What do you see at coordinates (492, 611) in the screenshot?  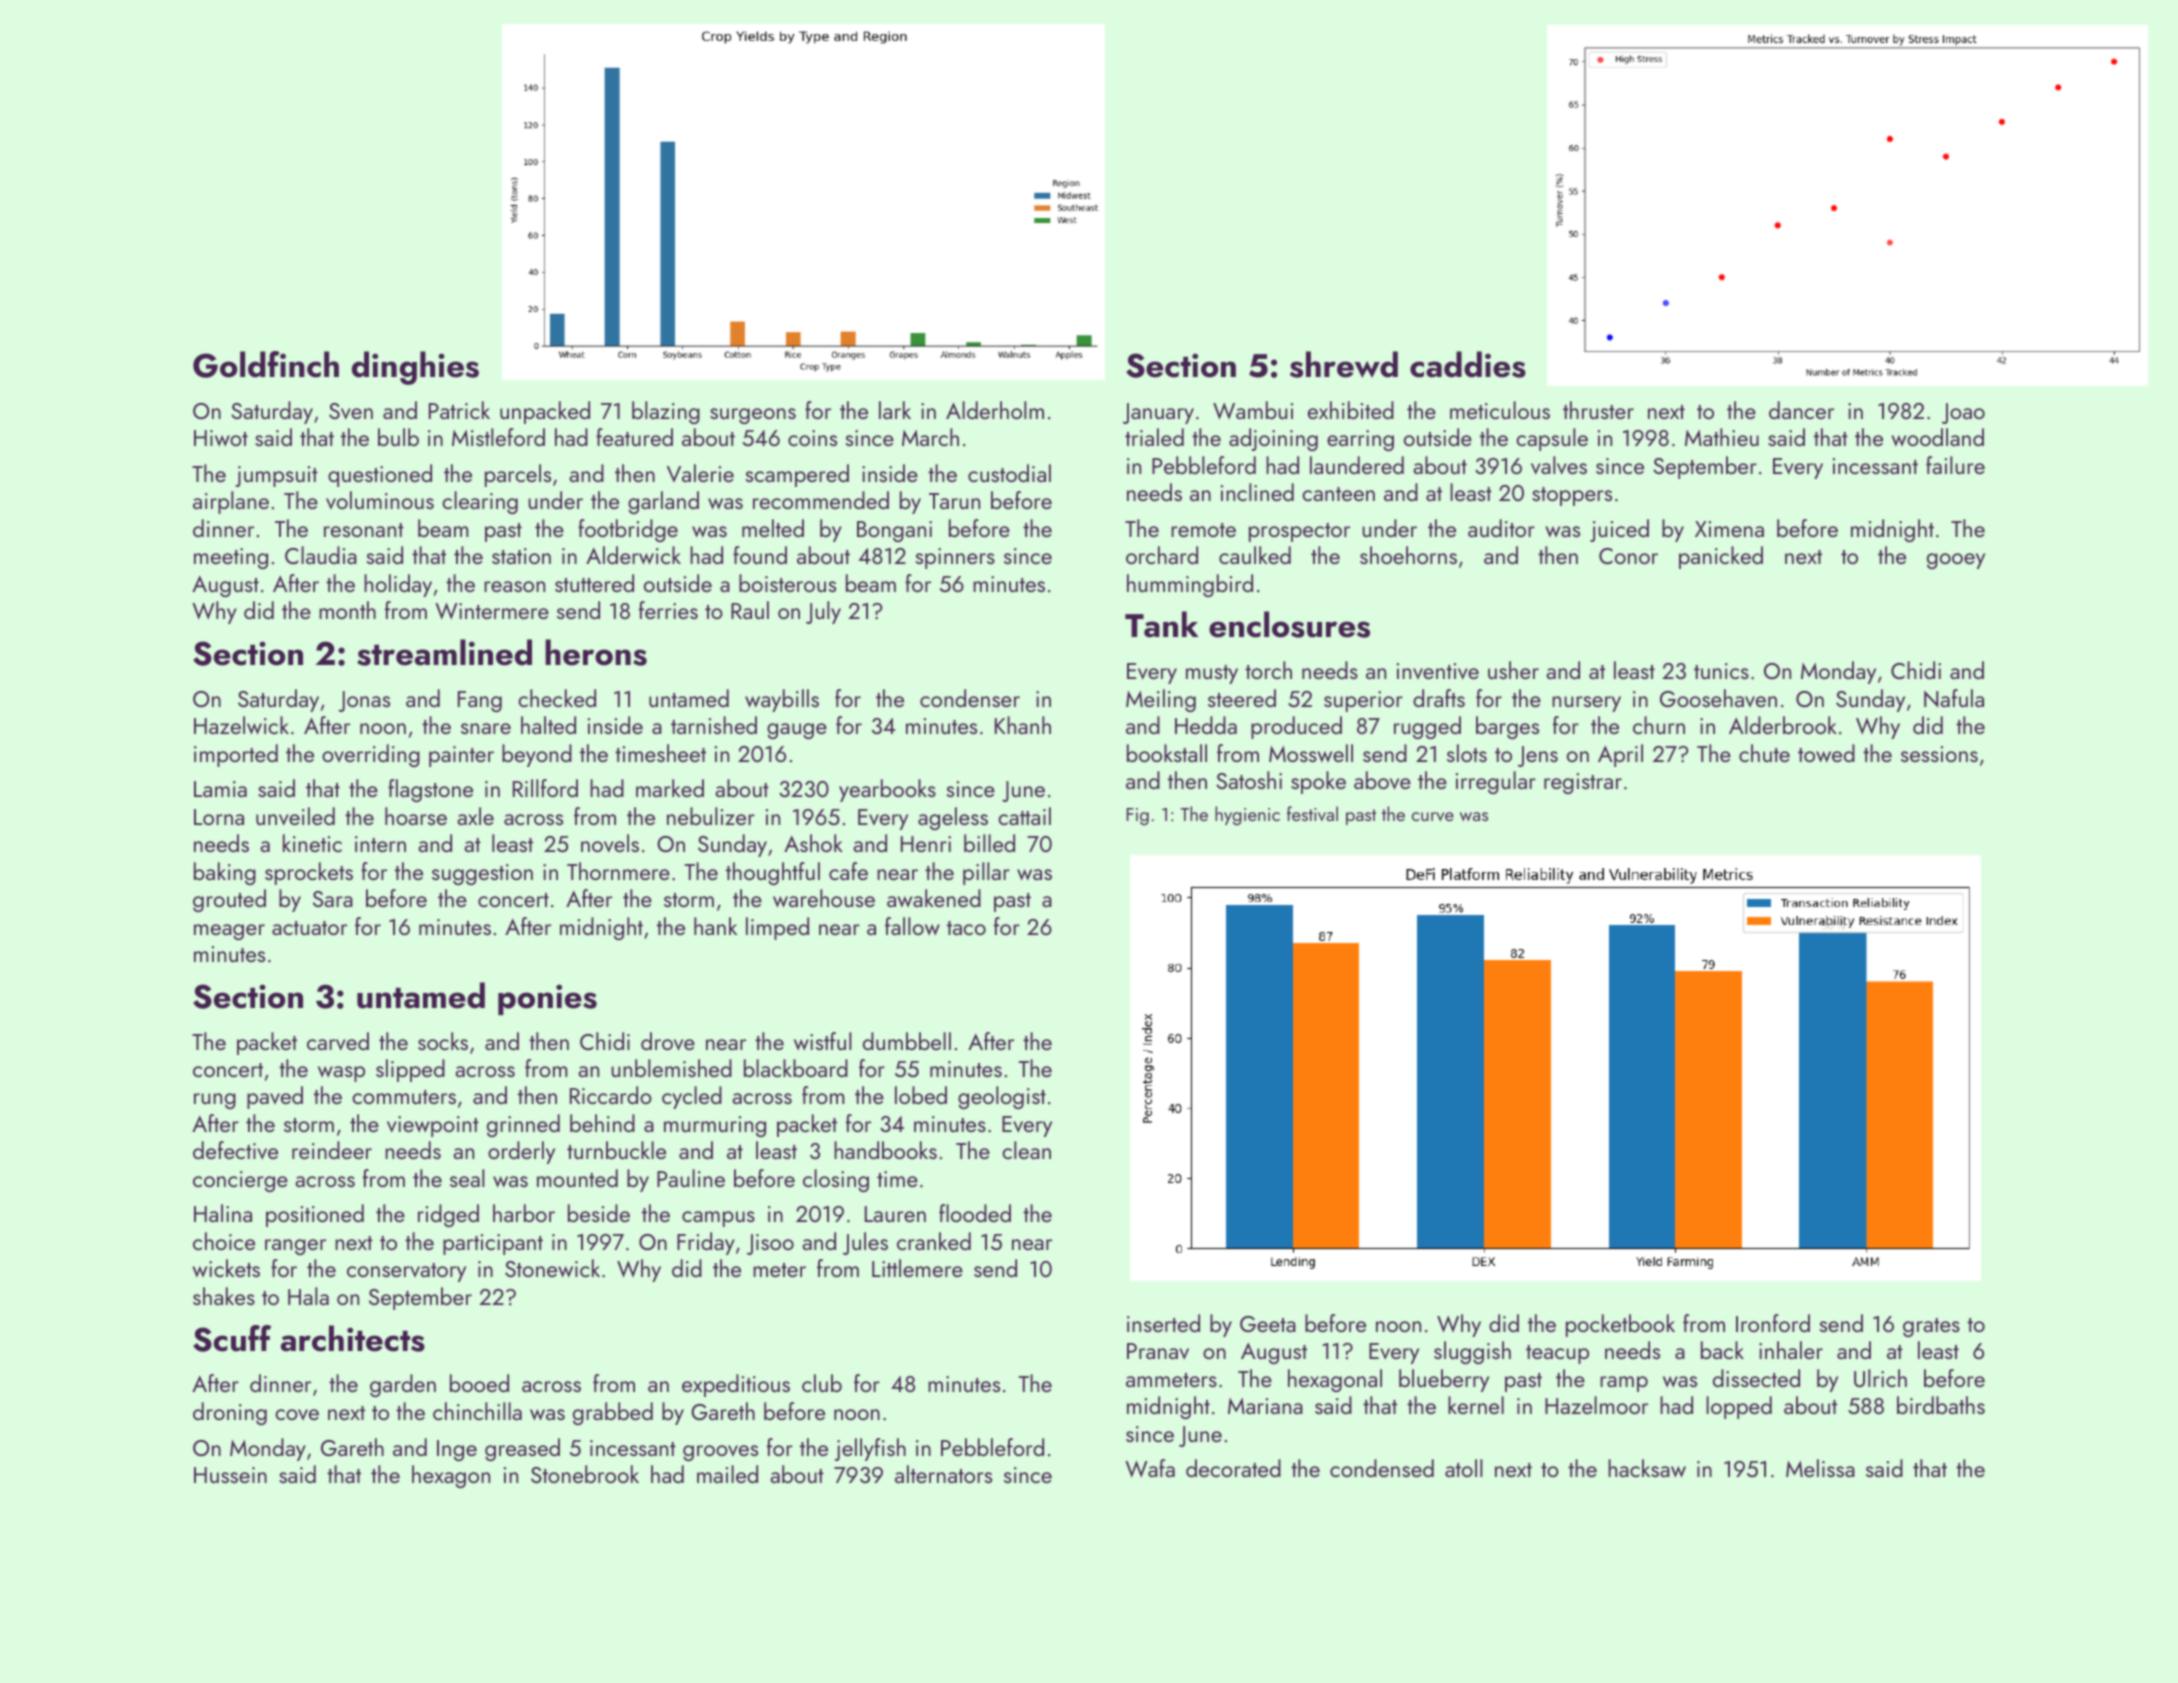 I see `Wintermere` at bounding box center [492, 611].
